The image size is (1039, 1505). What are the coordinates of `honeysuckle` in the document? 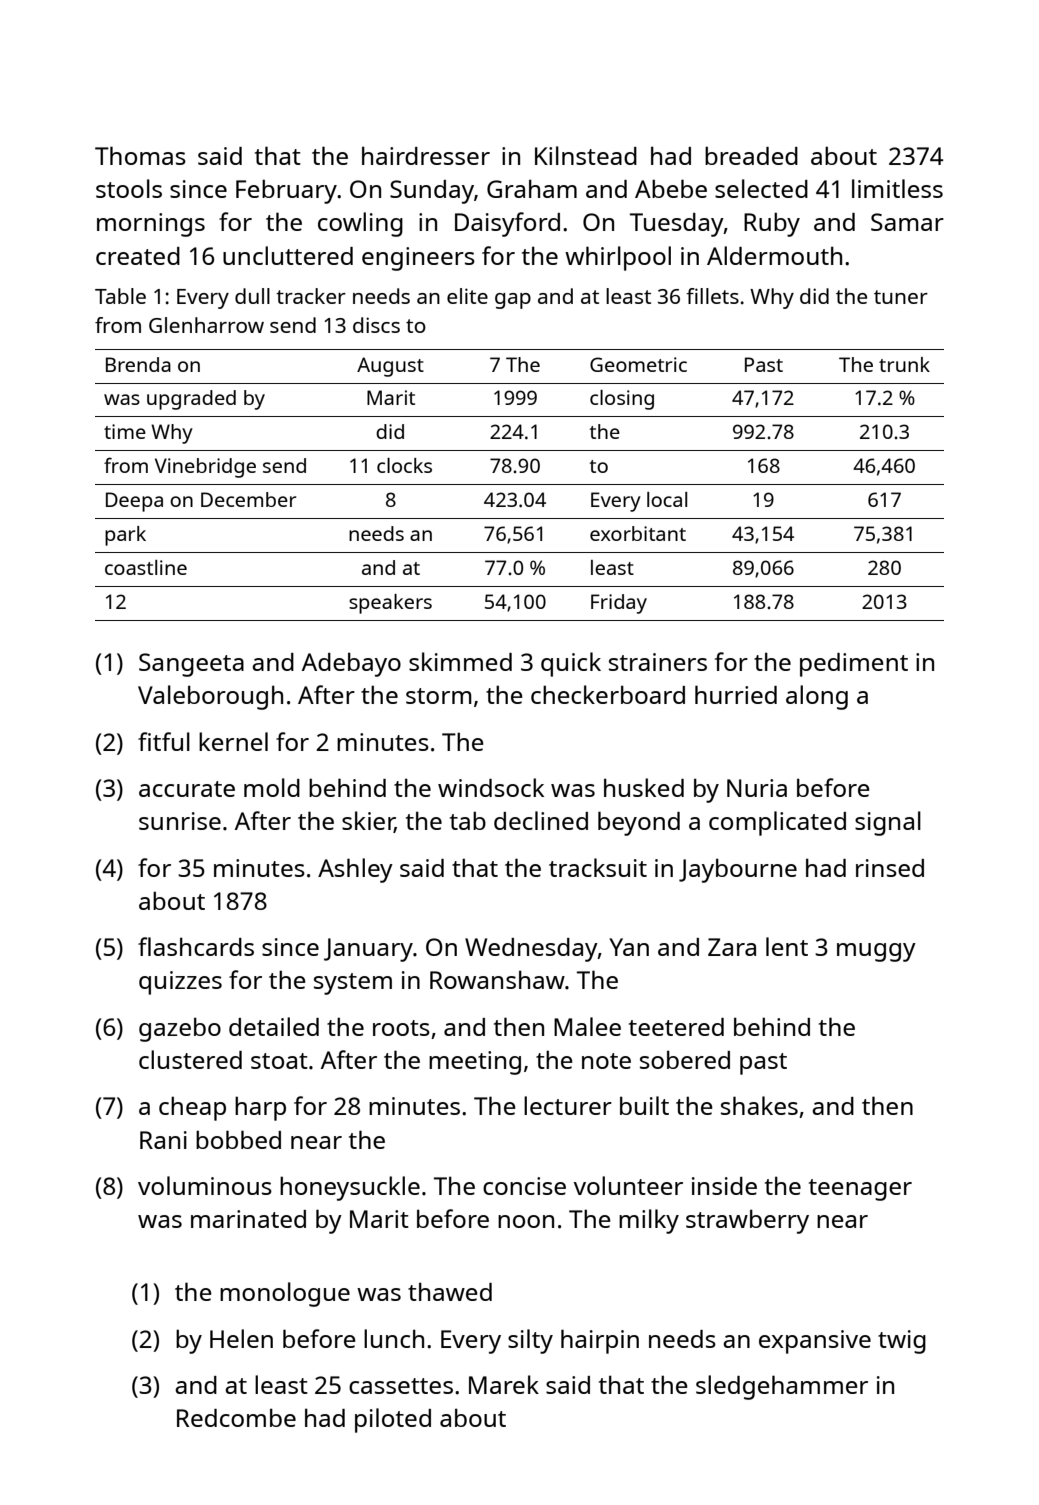 It's located at (350, 1188).
